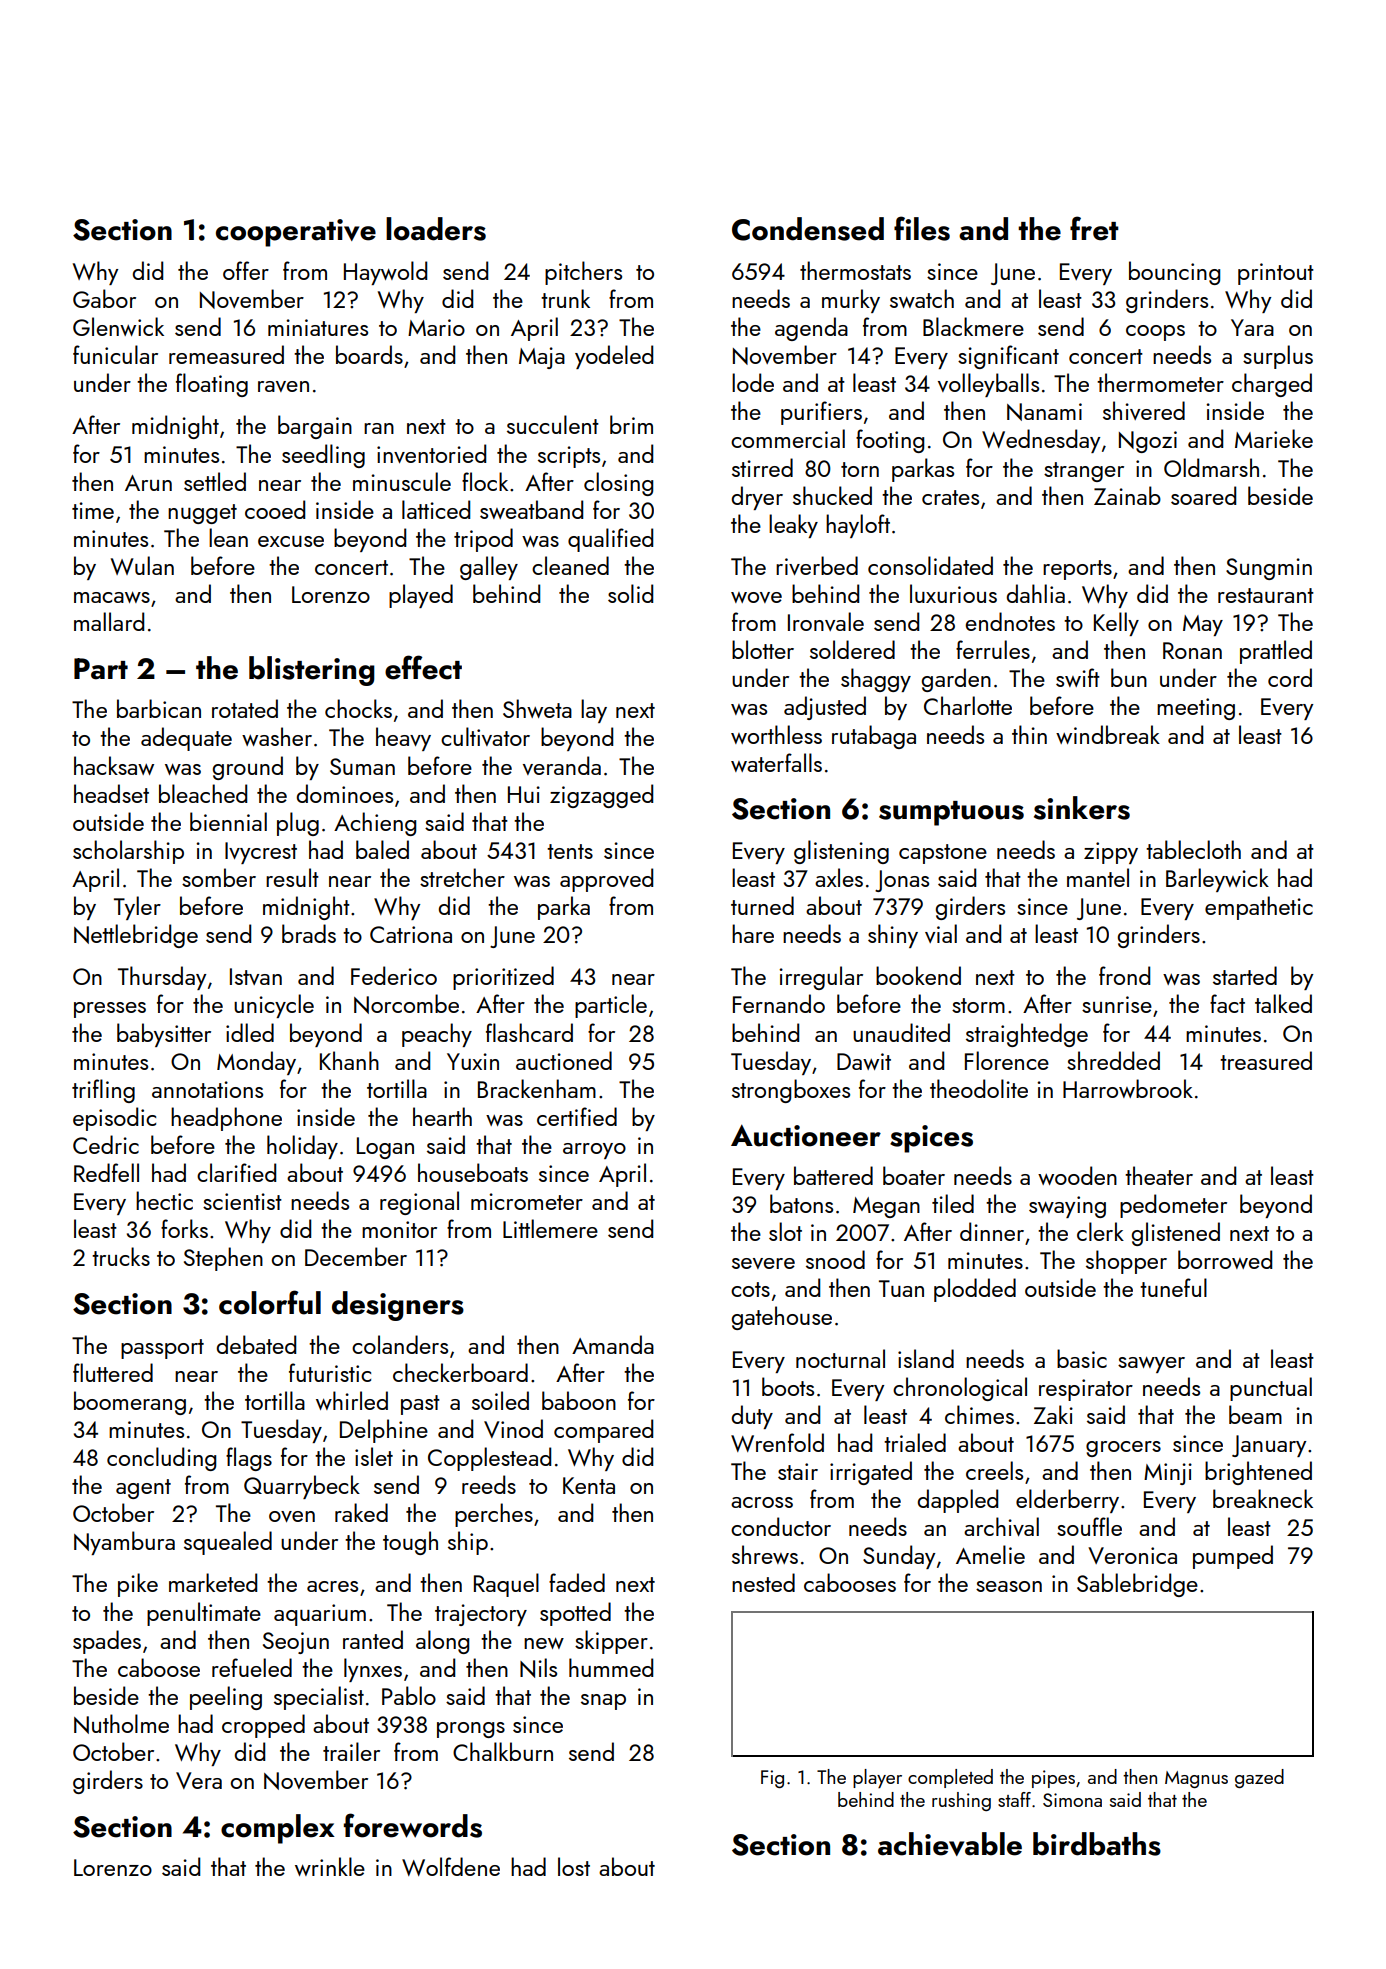 Image resolution: width=1386 pixels, height=1969 pixels. Describe the element at coordinates (263, 1726) in the screenshot. I see `cropped` at that location.
